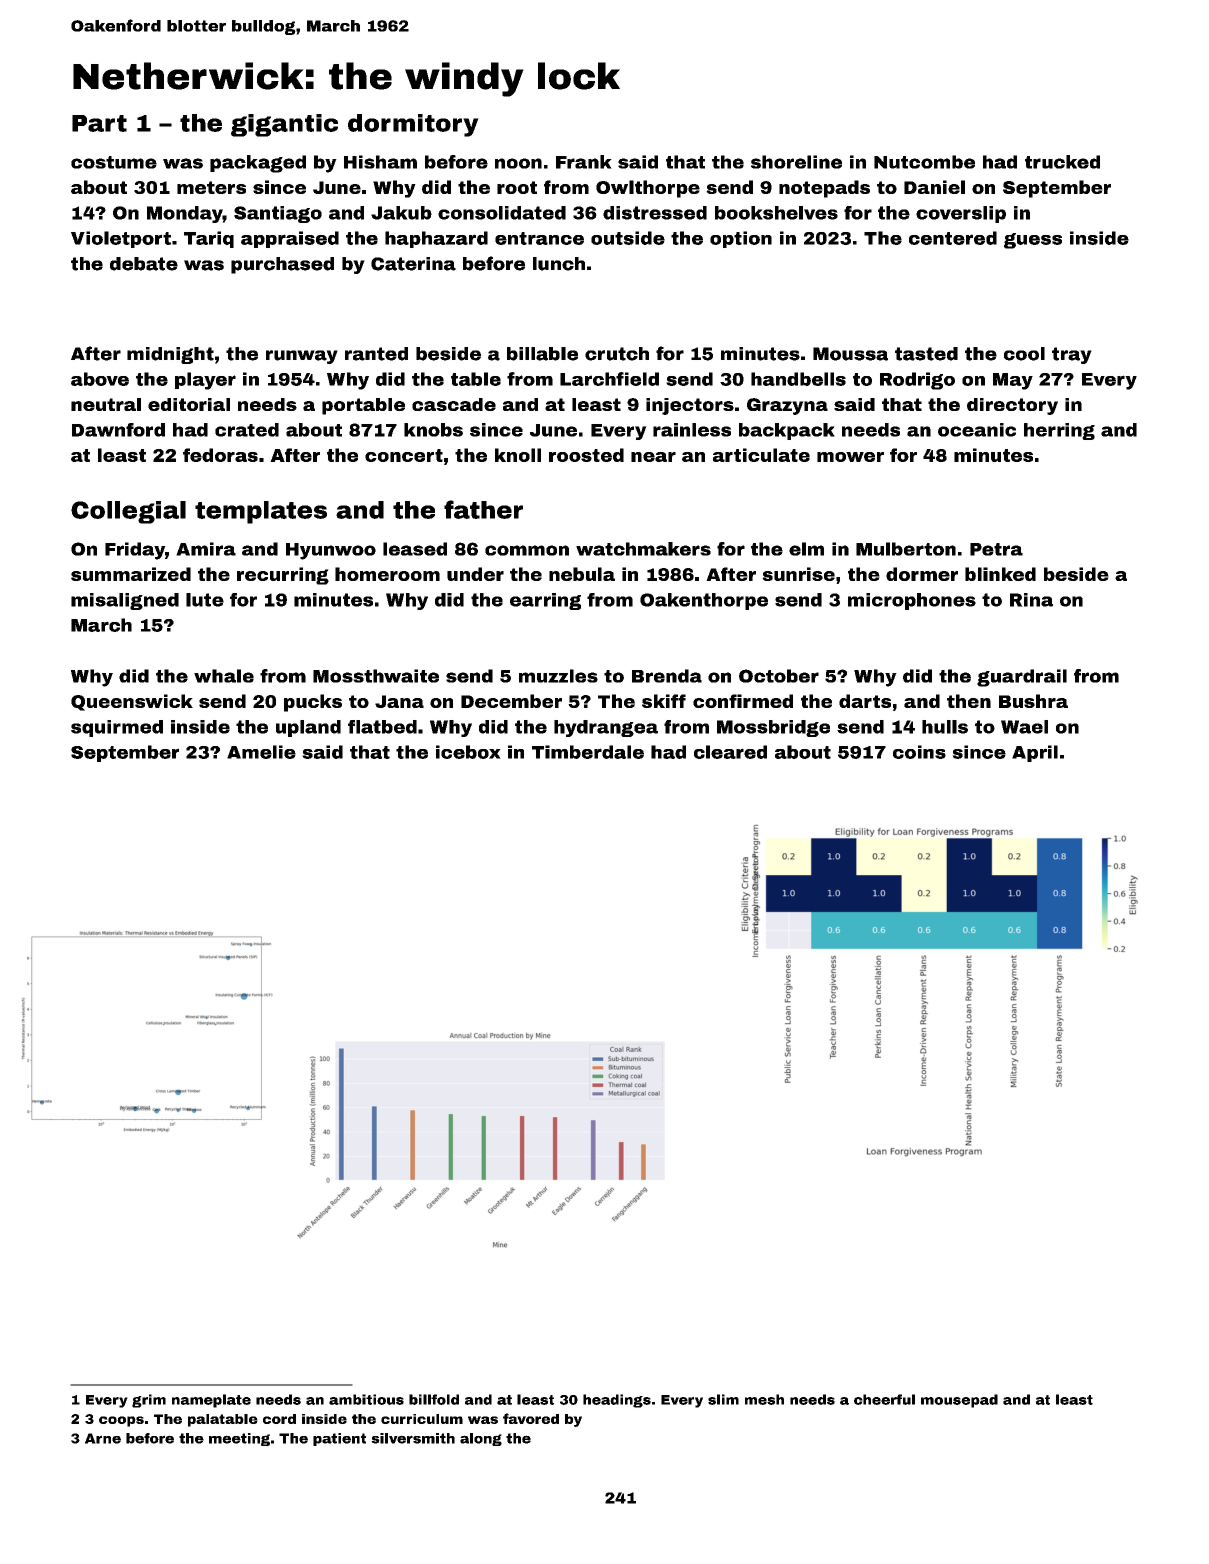 The image size is (1209, 1564). What do you see at coordinates (545, 601) in the screenshot?
I see `earring` at bounding box center [545, 601].
